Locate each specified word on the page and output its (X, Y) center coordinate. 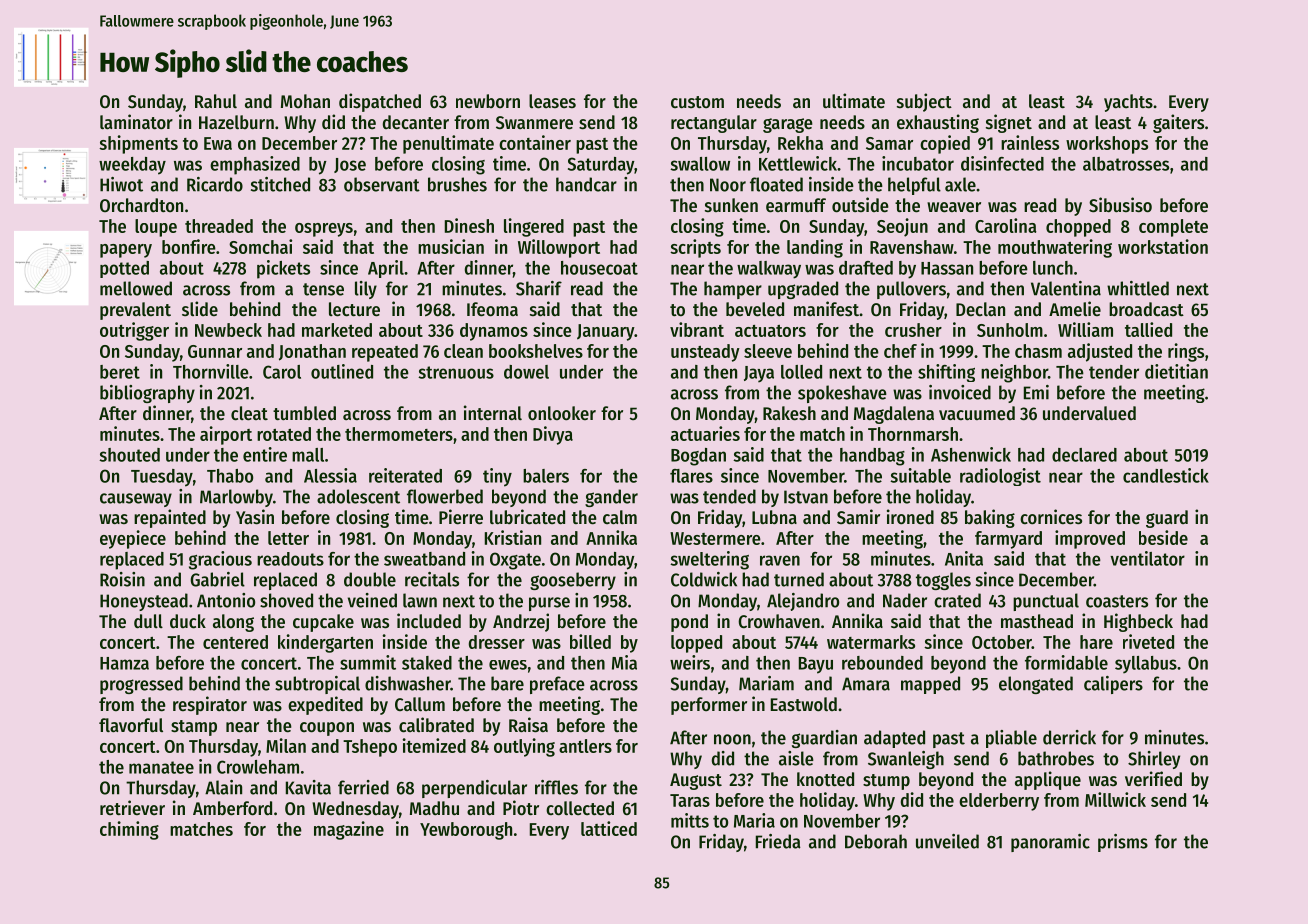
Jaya (759, 374)
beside (1163, 537)
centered (235, 642)
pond (689, 623)
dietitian (1176, 371)
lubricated (527, 517)
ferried (363, 787)
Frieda (778, 841)
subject (924, 102)
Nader (905, 600)
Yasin (255, 517)
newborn (488, 101)
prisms (1123, 843)
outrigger (134, 331)
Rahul (216, 101)
